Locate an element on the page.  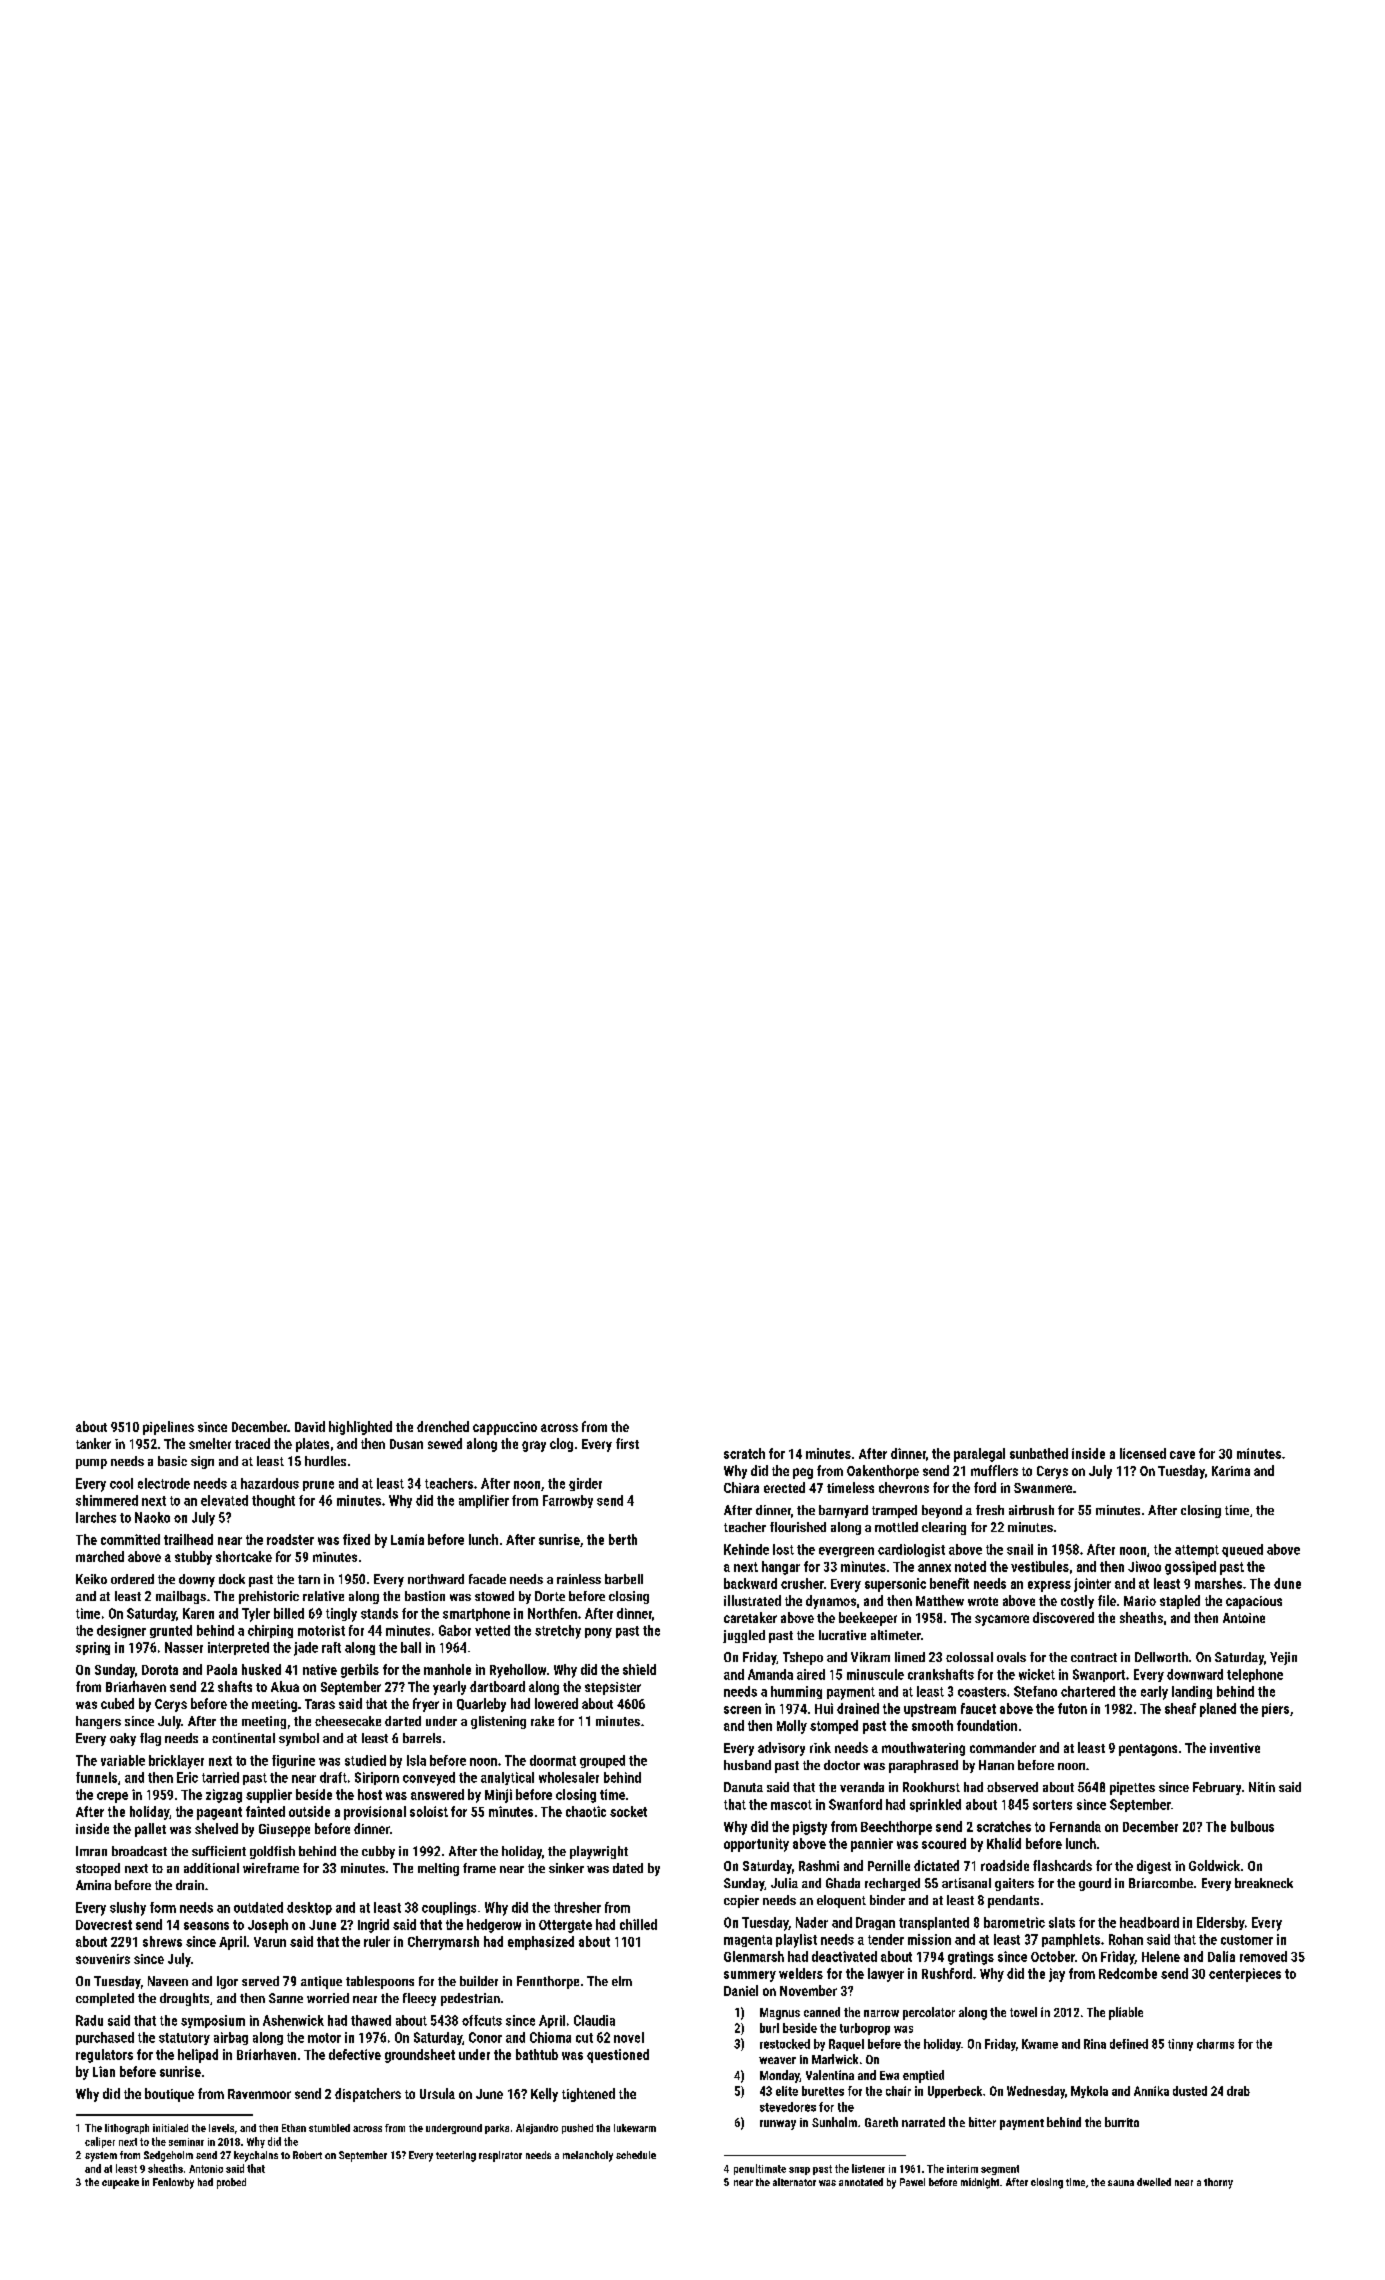
sunbathed is located at coordinates (1039, 1453).
